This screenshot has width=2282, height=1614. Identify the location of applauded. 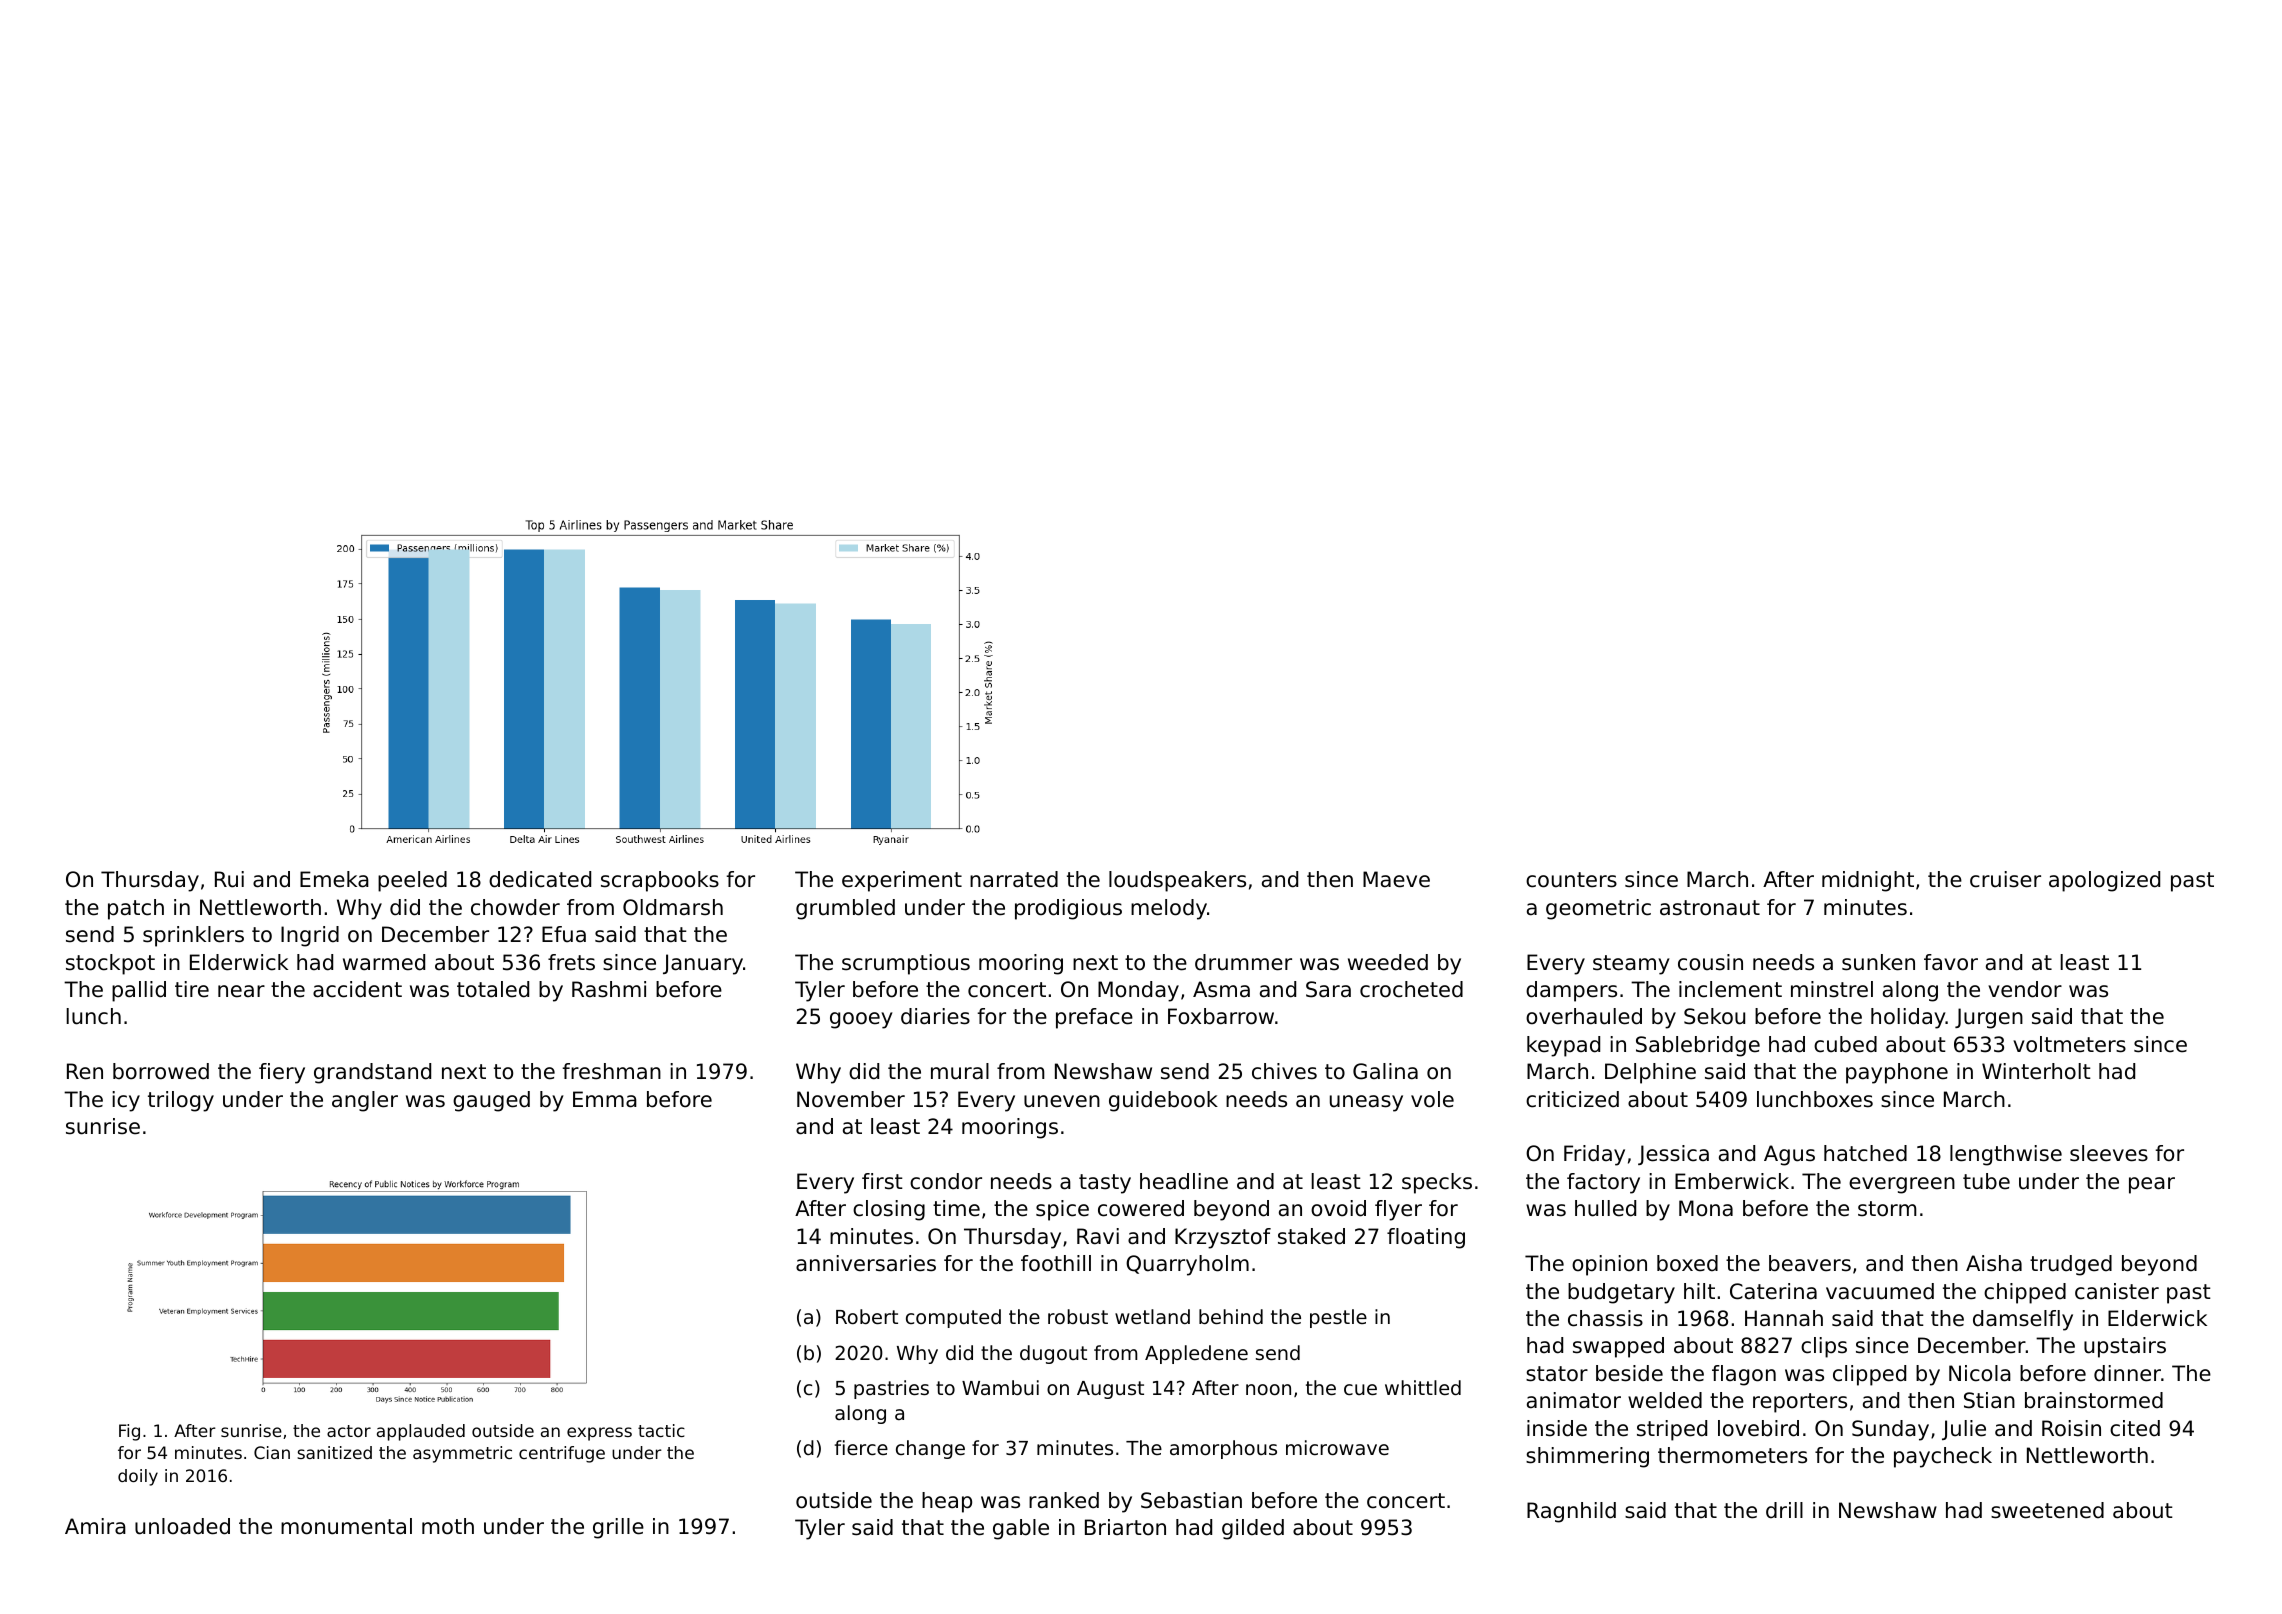
(421, 1432).
